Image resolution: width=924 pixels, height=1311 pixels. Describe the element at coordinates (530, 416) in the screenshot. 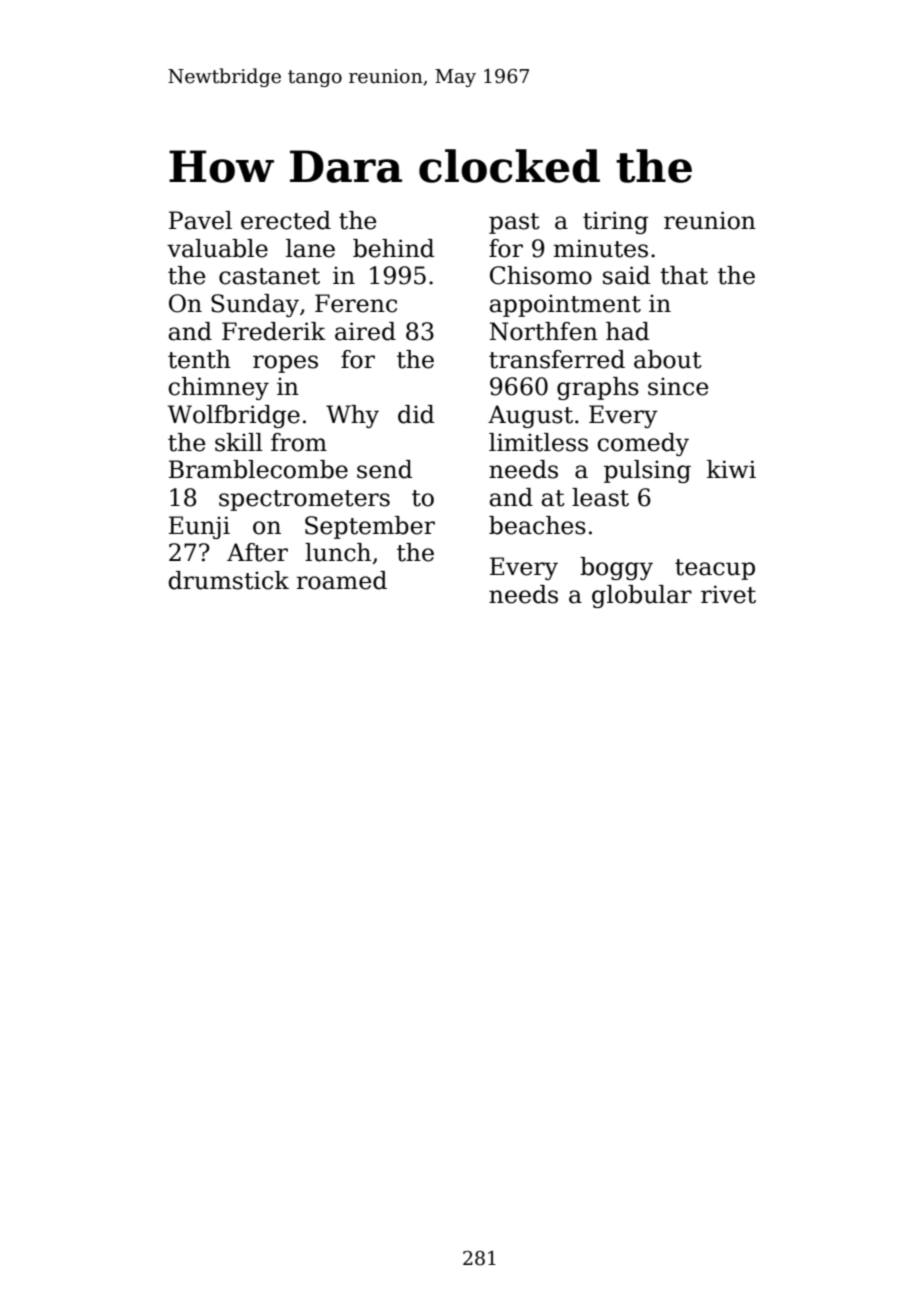

I see `August` at that location.
